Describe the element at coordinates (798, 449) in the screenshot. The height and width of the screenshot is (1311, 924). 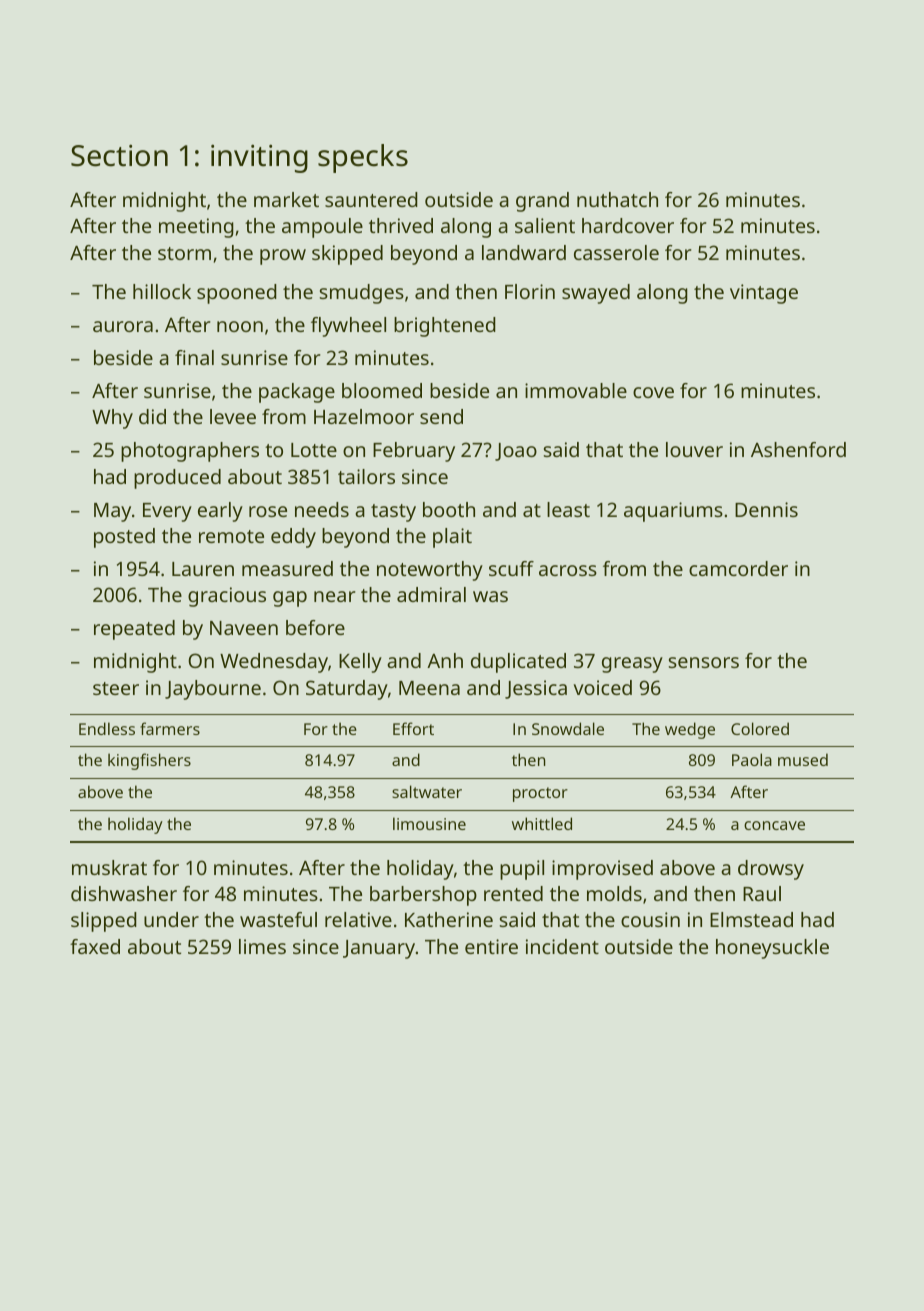
I see `Ashenford` at that location.
